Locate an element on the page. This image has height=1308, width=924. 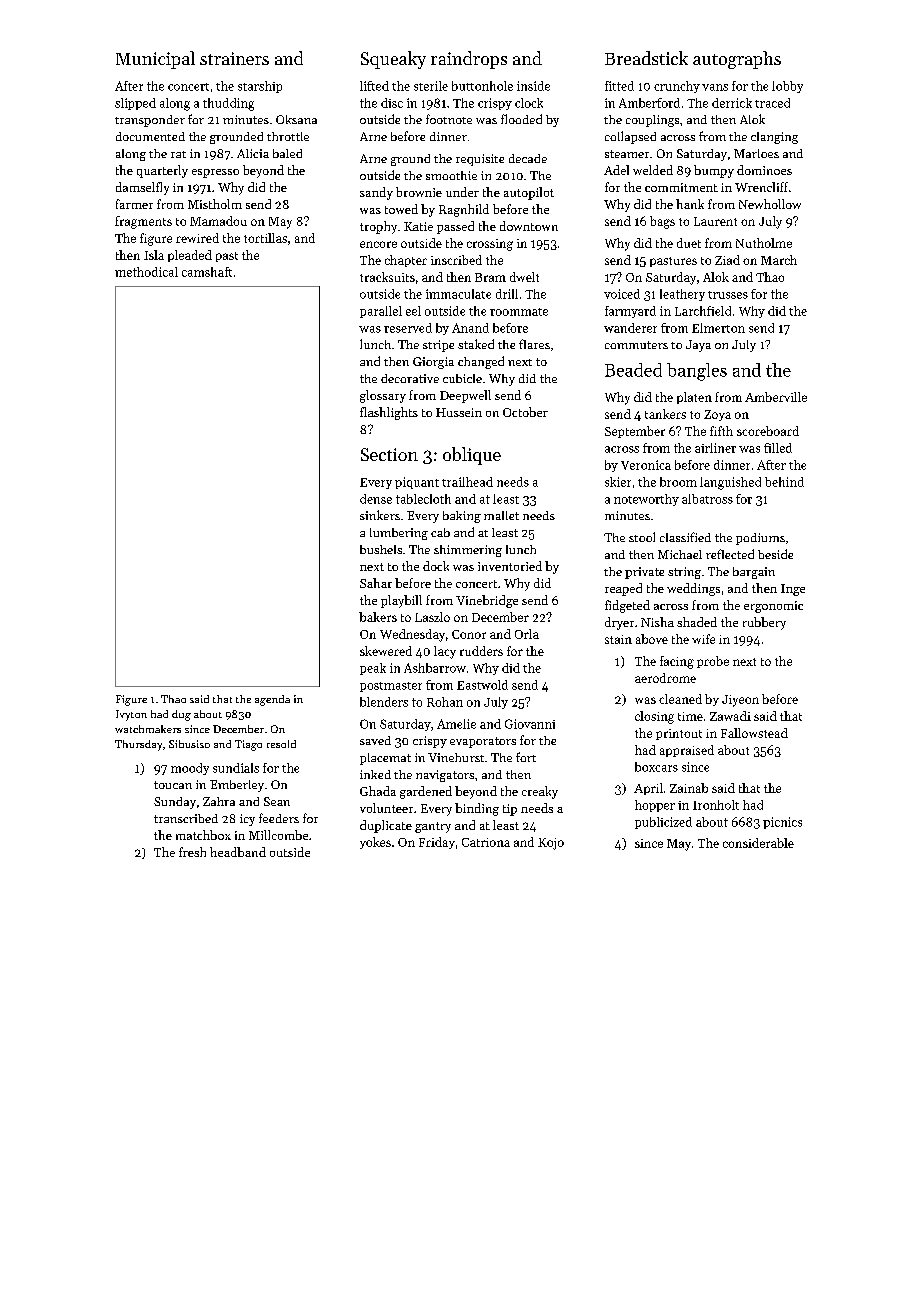
tracksuits is located at coordinates (387, 277).
